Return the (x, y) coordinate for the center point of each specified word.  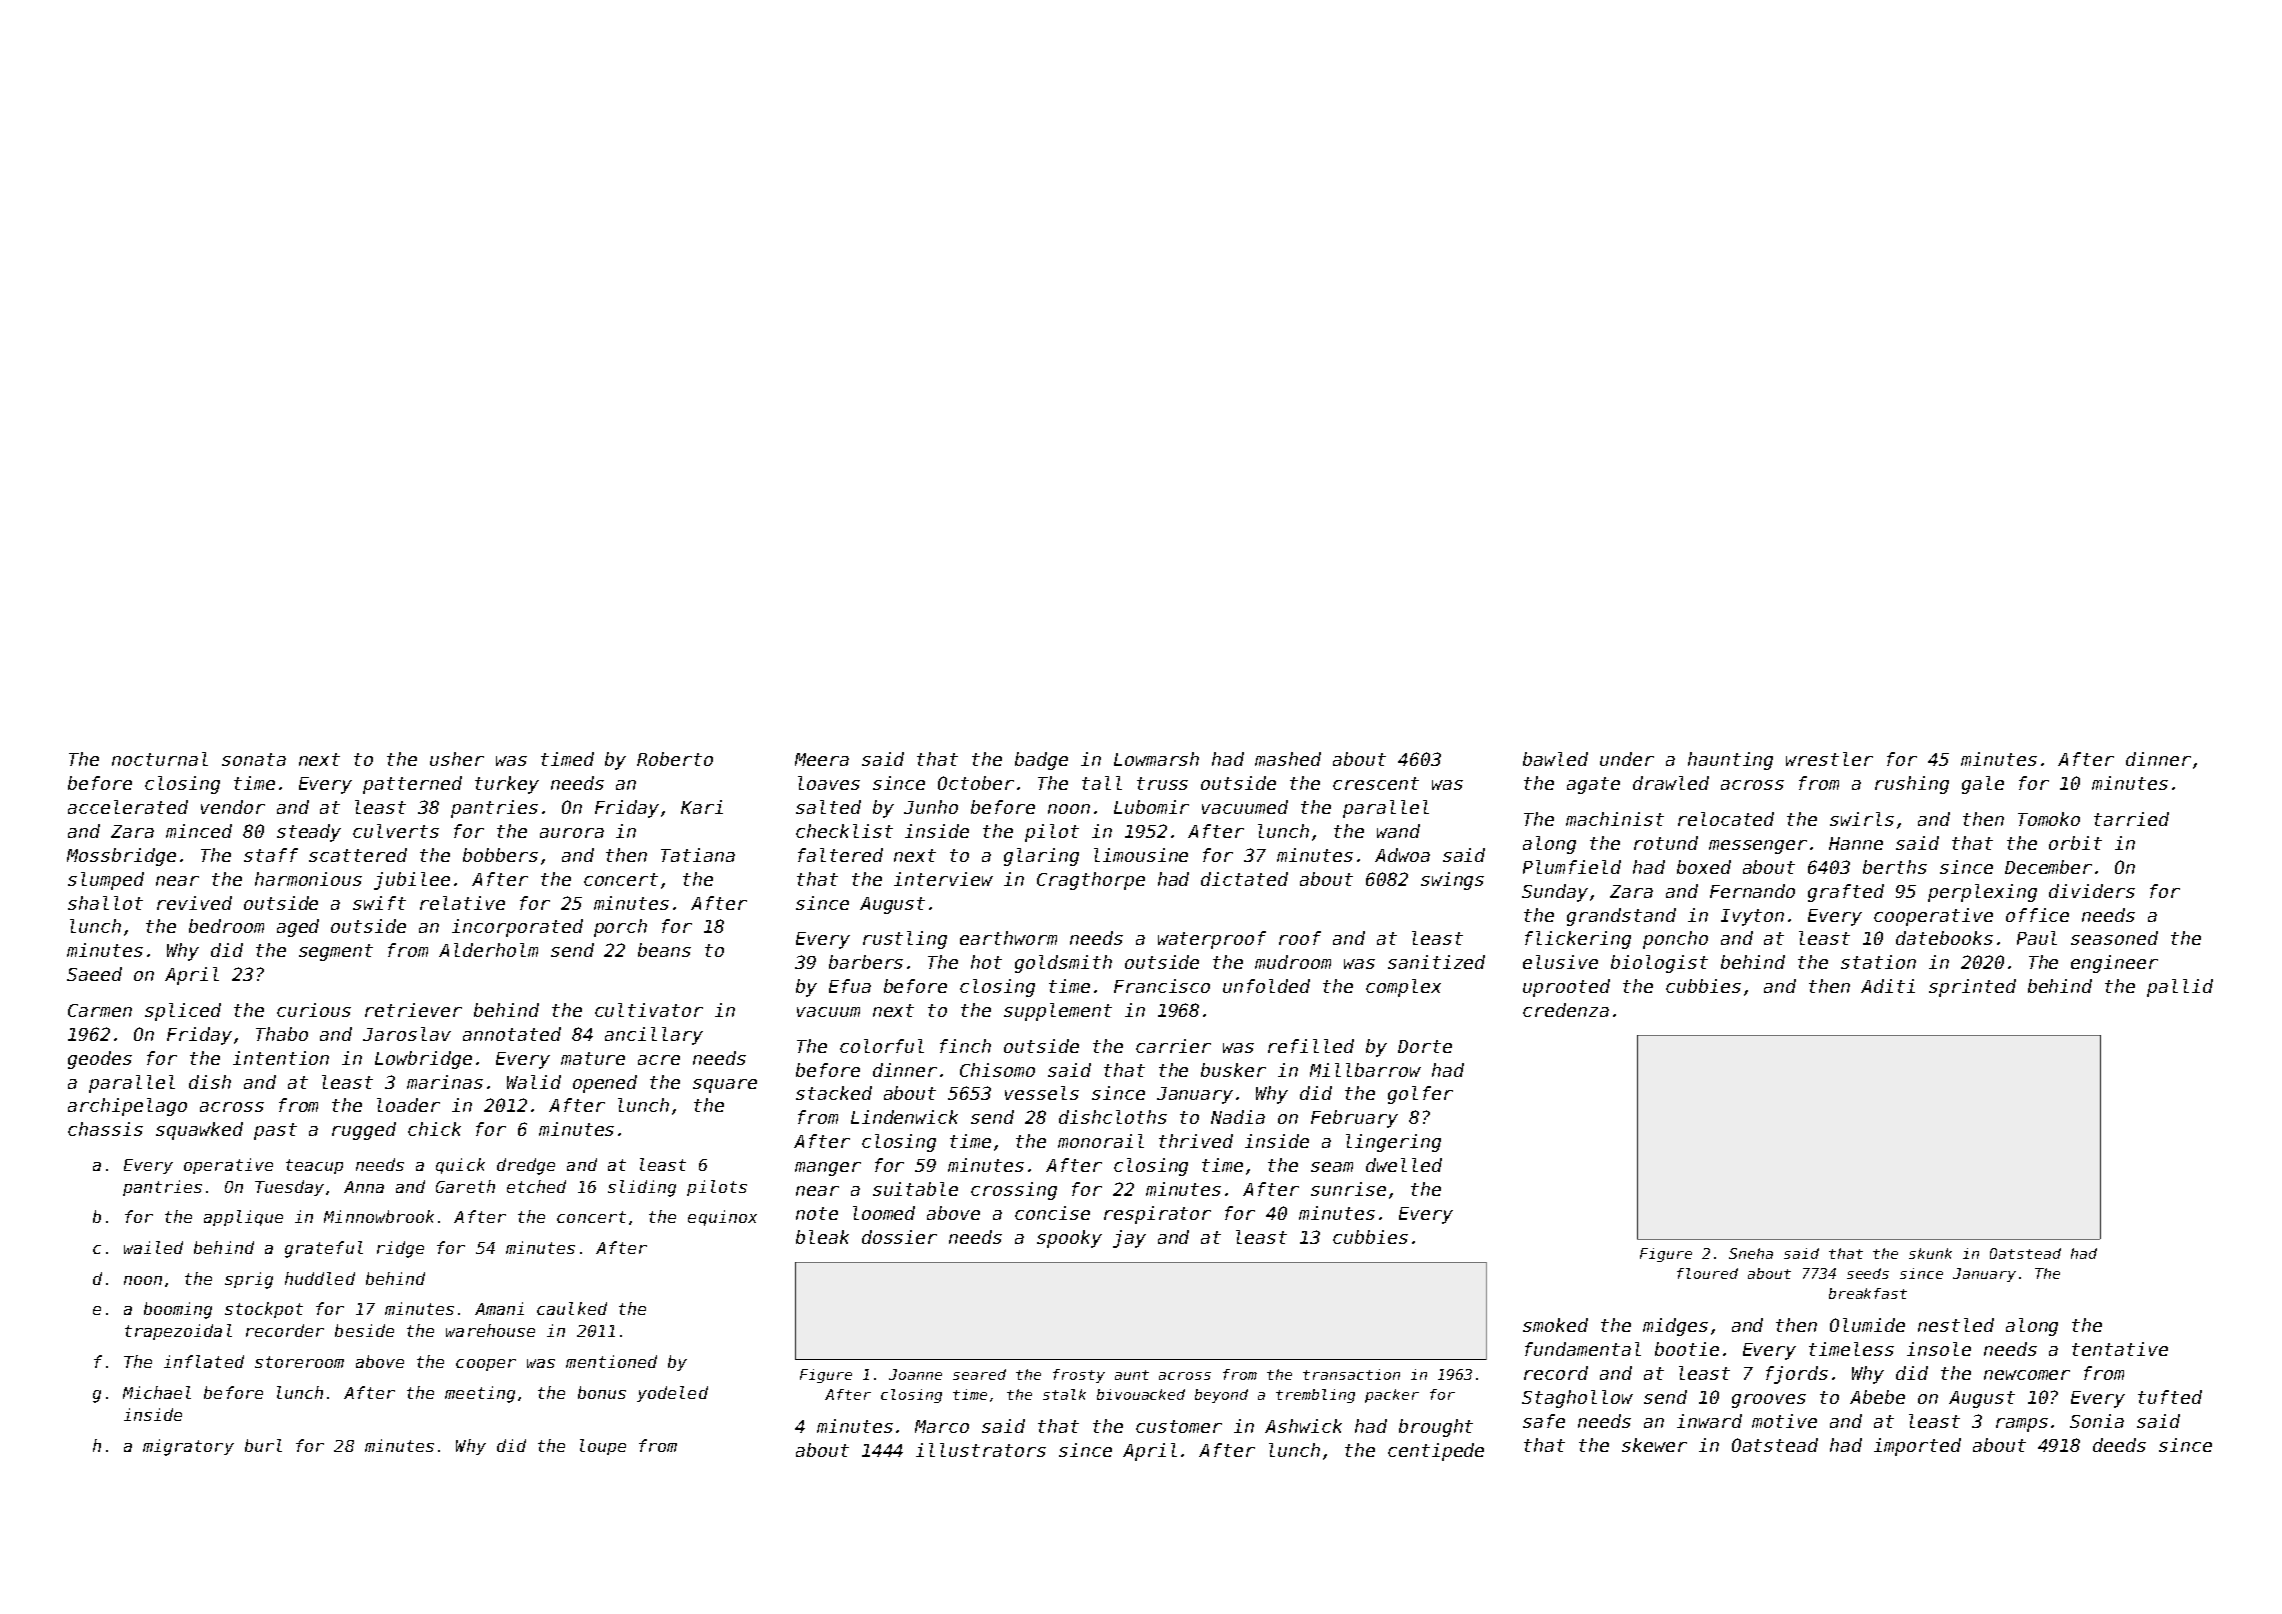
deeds (2119, 1445)
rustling (905, 940)
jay (1129, 1239)
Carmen (100, 1010)
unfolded (1266, 986)
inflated (204, 1361)
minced (199, 831)
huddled (320, 1278)
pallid (2180, 988)
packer (1392, 1396)
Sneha (1751, 1253)
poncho (1675, 940)
